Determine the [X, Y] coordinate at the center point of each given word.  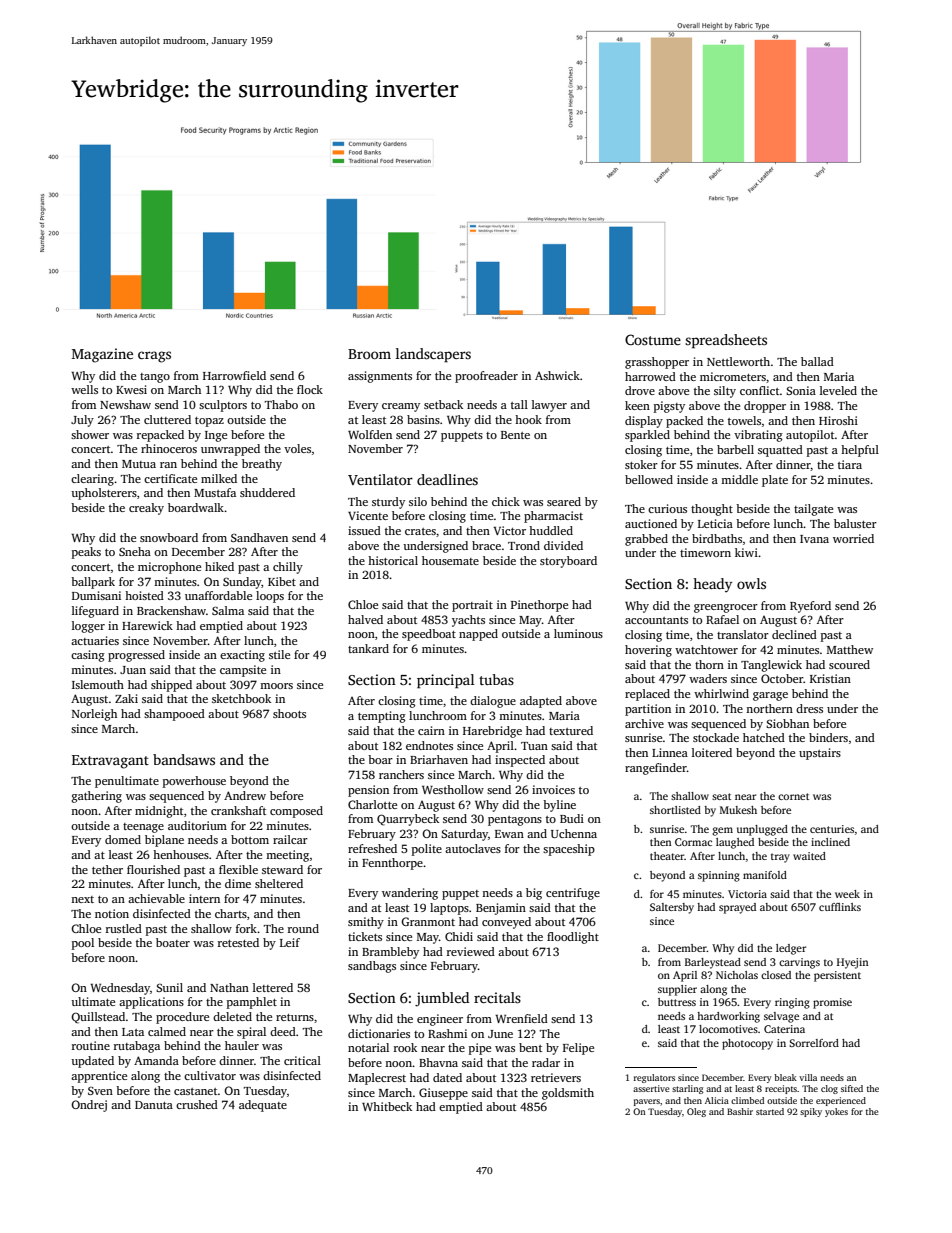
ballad [817, 361]
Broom [369, 354]
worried [853, 538]
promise [832, 1003]
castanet [196, 1091]
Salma [228, 610]
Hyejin [852, 963]
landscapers [433, 355]
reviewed [471, 951]
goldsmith [568, 1094]
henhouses [181, 854]
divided [563, 545]
